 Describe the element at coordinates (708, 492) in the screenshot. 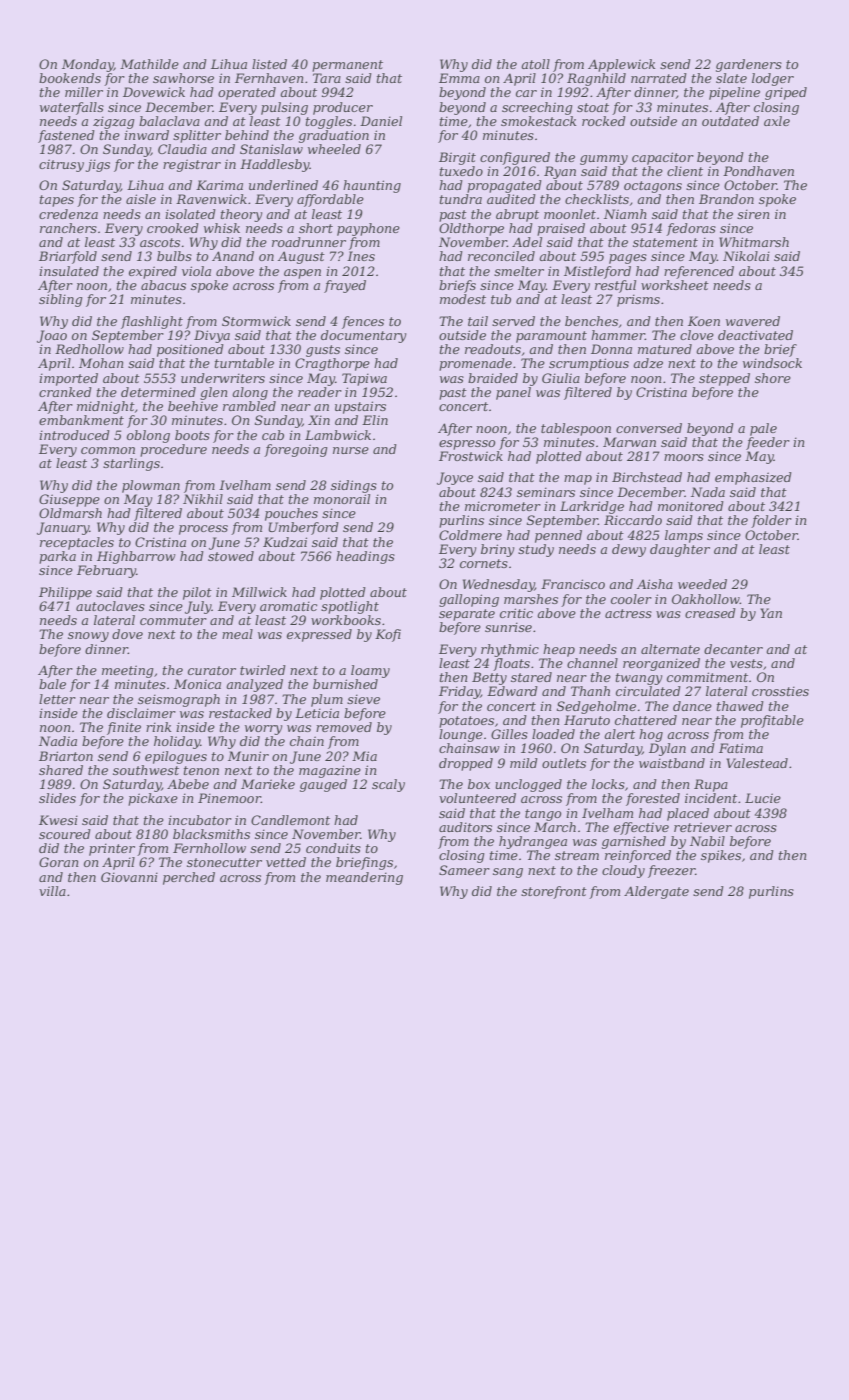

I see `Nada` at that location.
